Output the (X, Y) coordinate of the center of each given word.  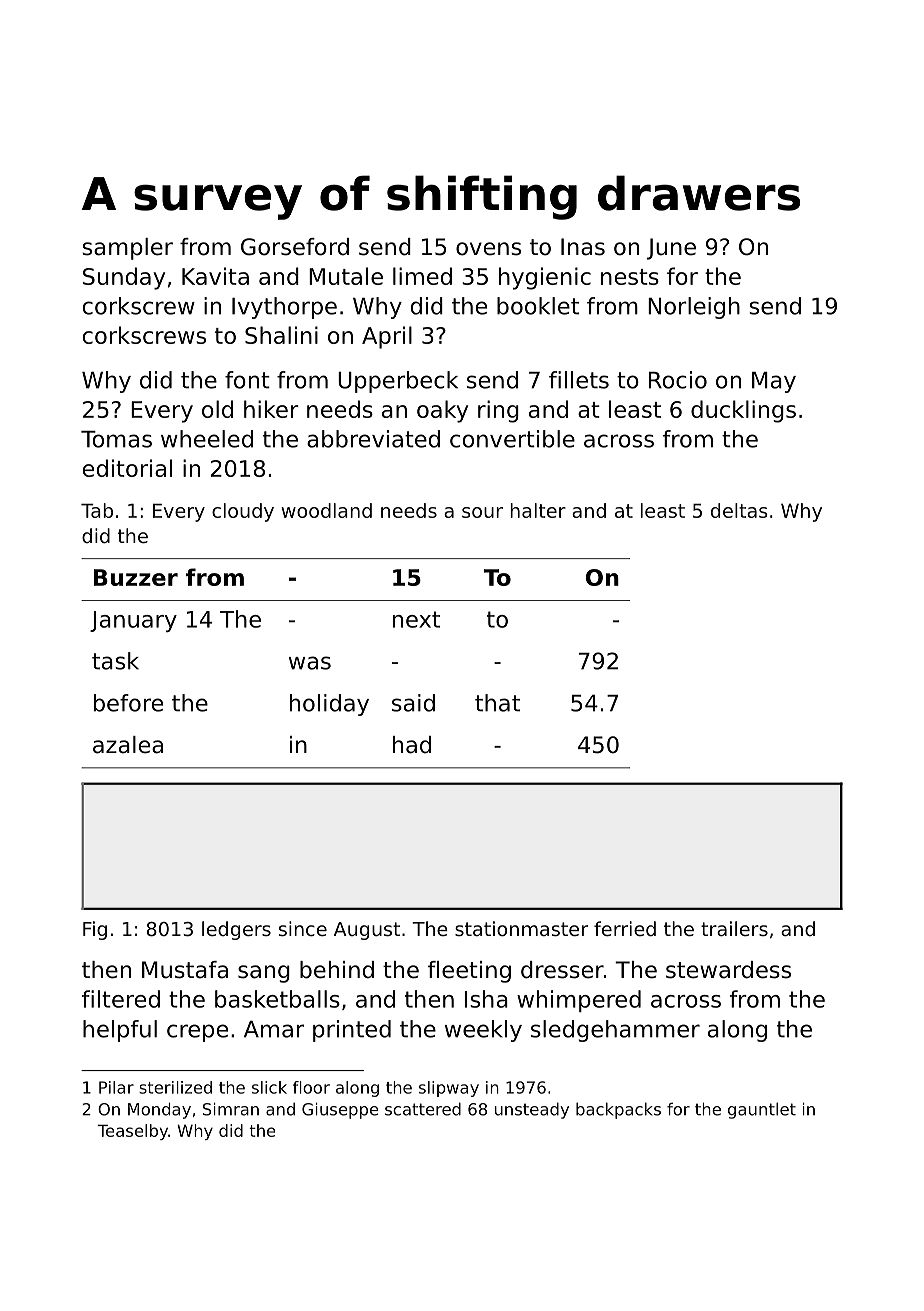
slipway (449, 1089)
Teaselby (132, 1132)
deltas (739, 510)
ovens (488, 249)
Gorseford (295, 247)
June (671, 249)
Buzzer (136, 577)
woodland (326, 510)
